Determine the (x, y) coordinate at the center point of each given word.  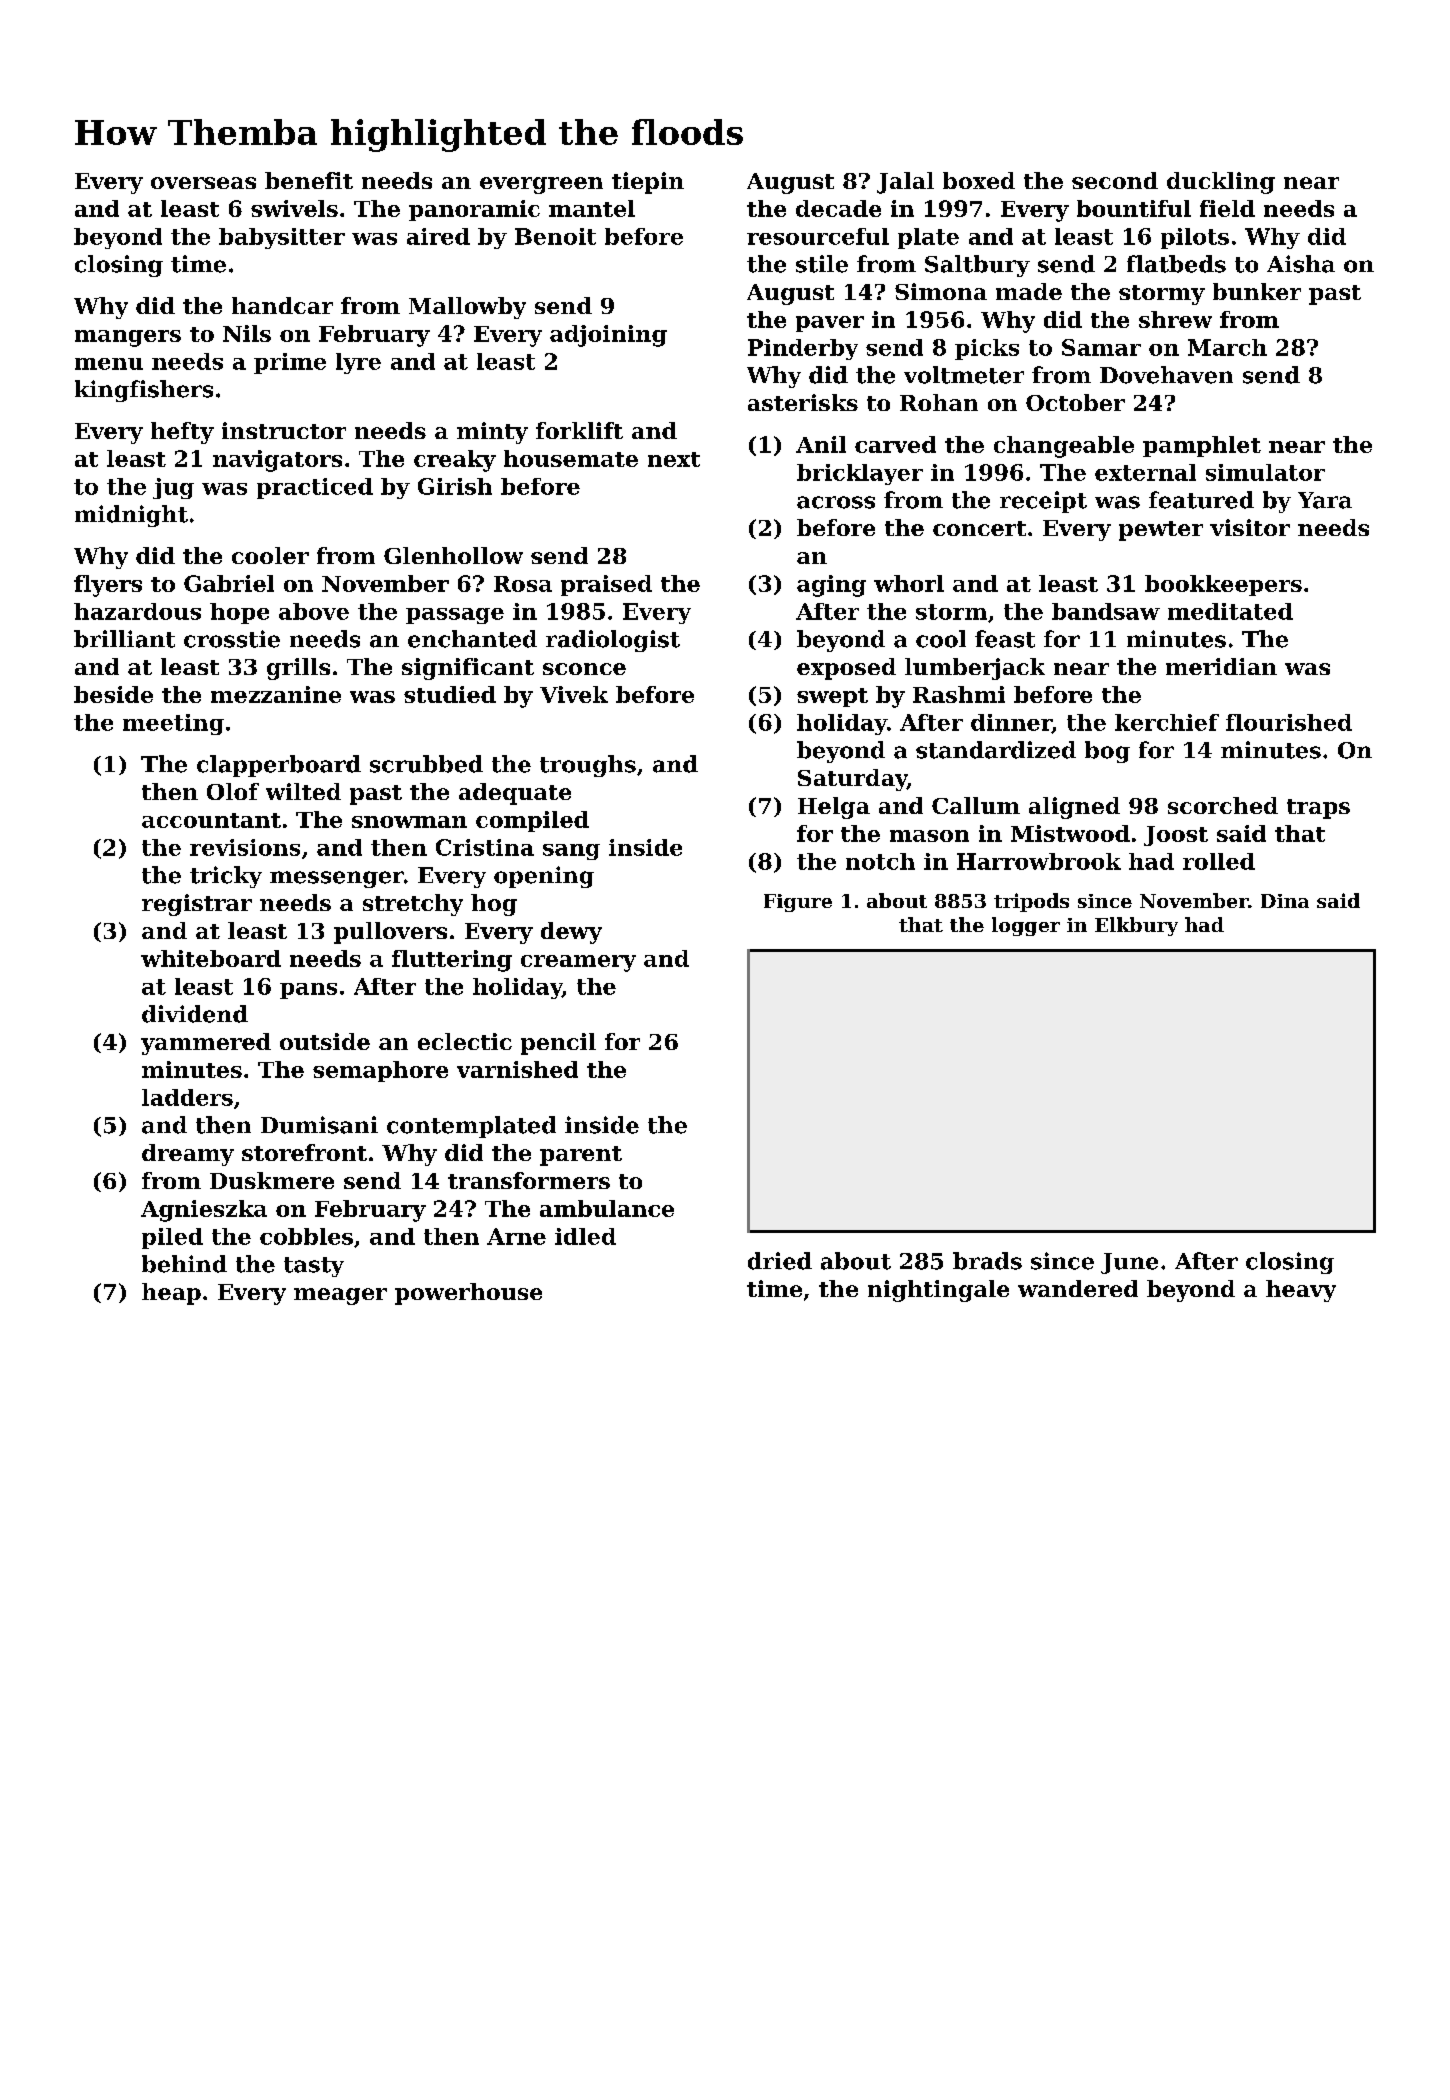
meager (340, 1296)
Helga (834, 808)
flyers (108, 586)
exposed (846, 669)
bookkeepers (1223, 585)
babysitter (282, 238)
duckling (1221, 183)
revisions (245, 847)
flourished (1289, 722)
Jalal (905, 183)
